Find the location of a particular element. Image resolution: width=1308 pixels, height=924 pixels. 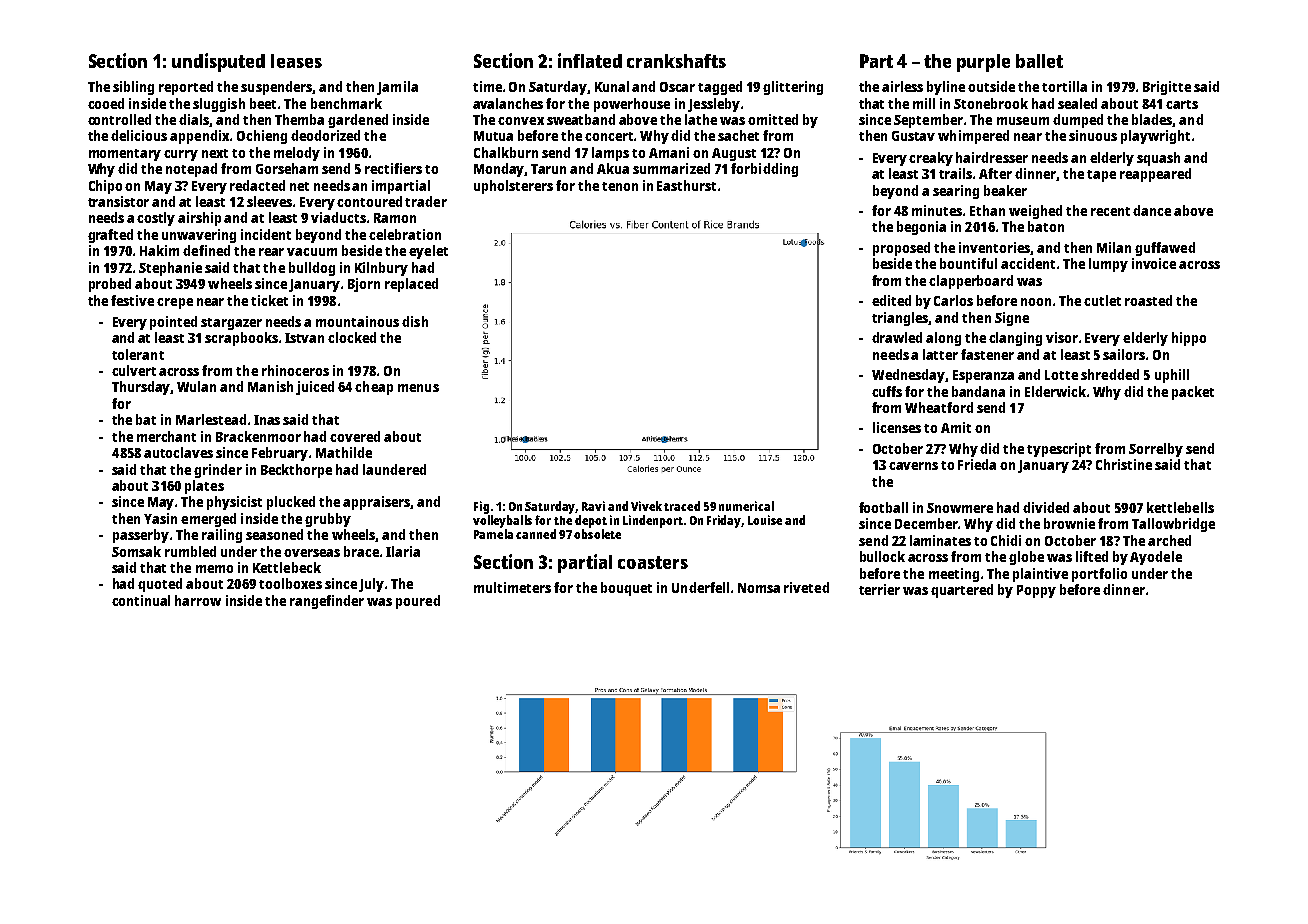

fastener is located at coordinates (987, 354).
